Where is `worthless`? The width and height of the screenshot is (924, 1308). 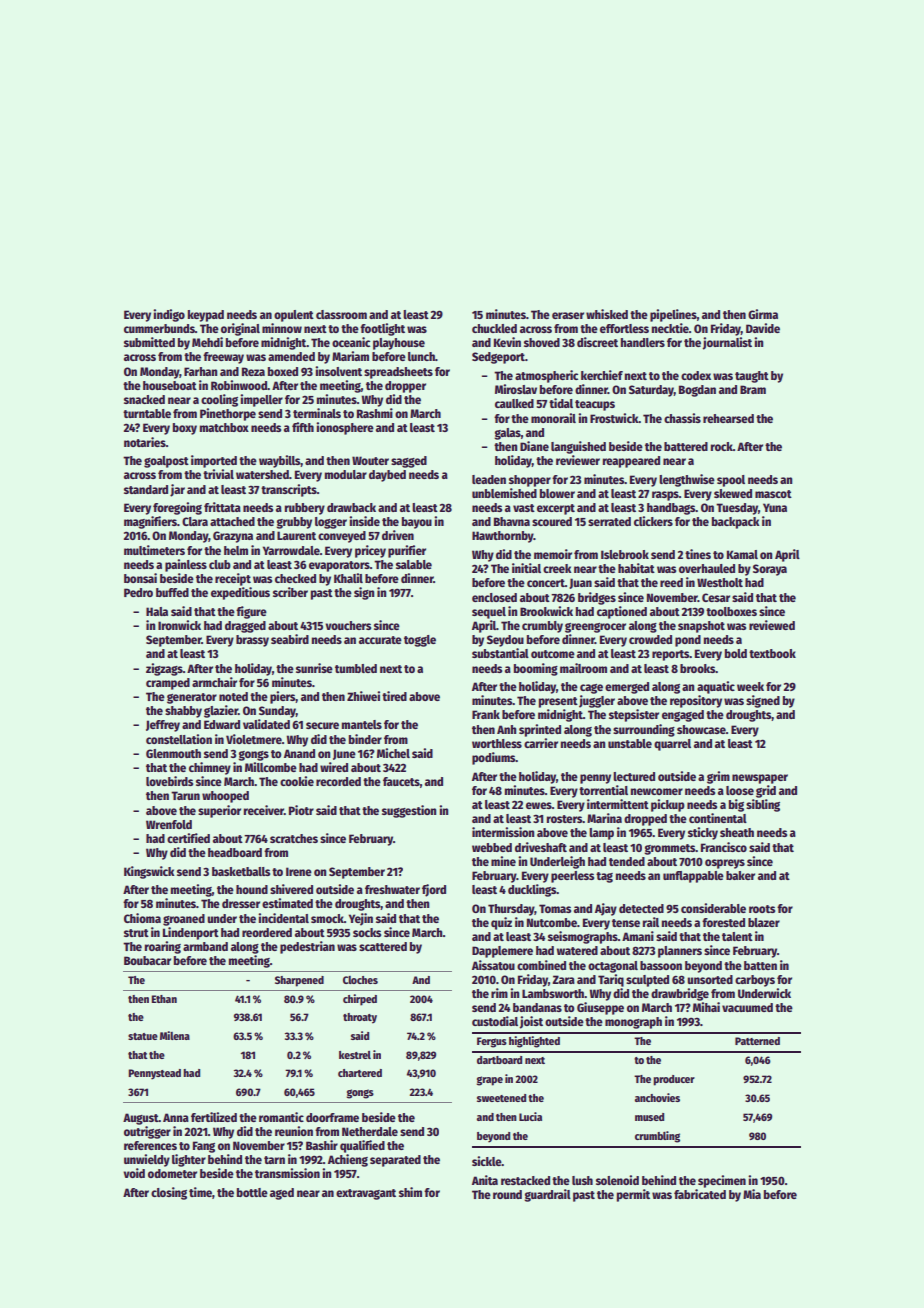
worthless is located at coordinates (497, 743).
